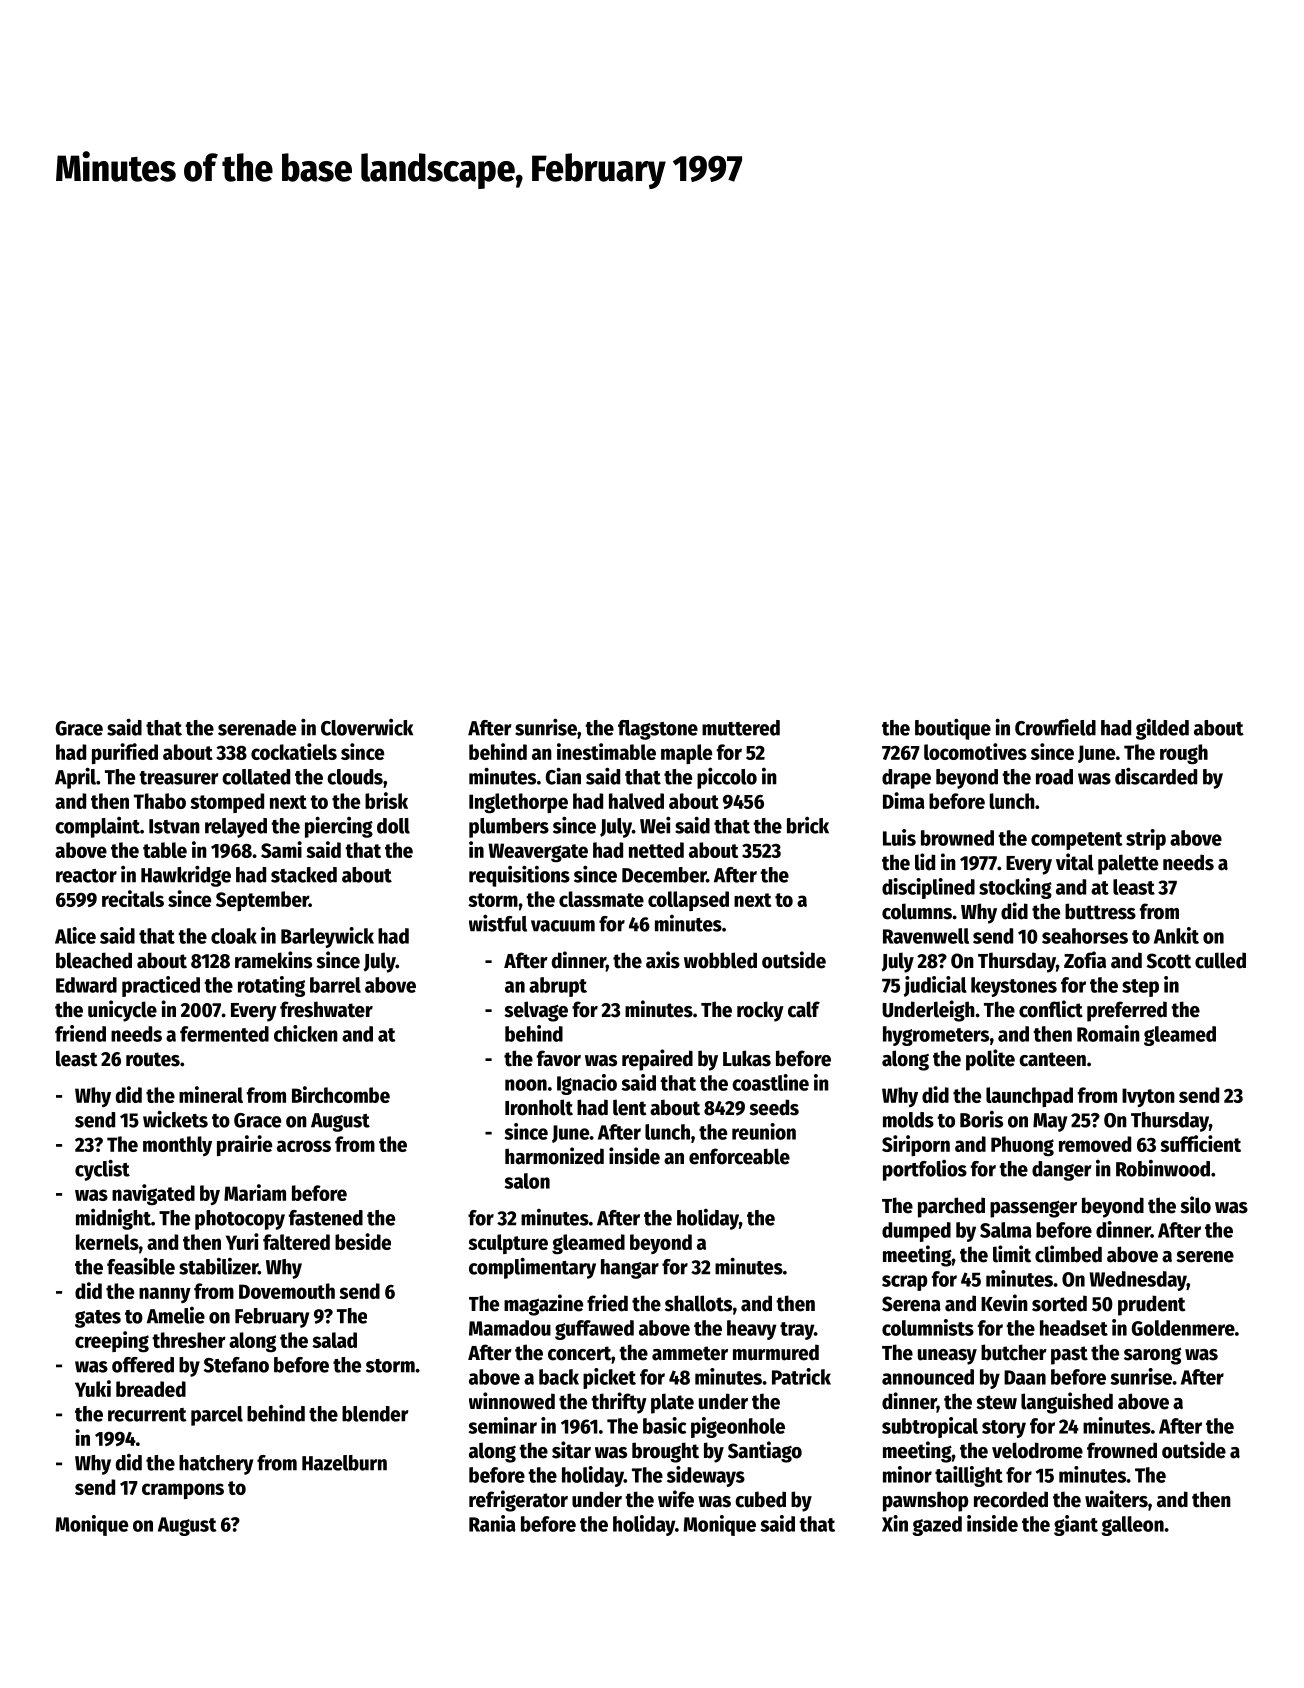  What do you see at coordinates (160, 801) in the document?
I see `Thabo` at bounding box center [160, 801].
